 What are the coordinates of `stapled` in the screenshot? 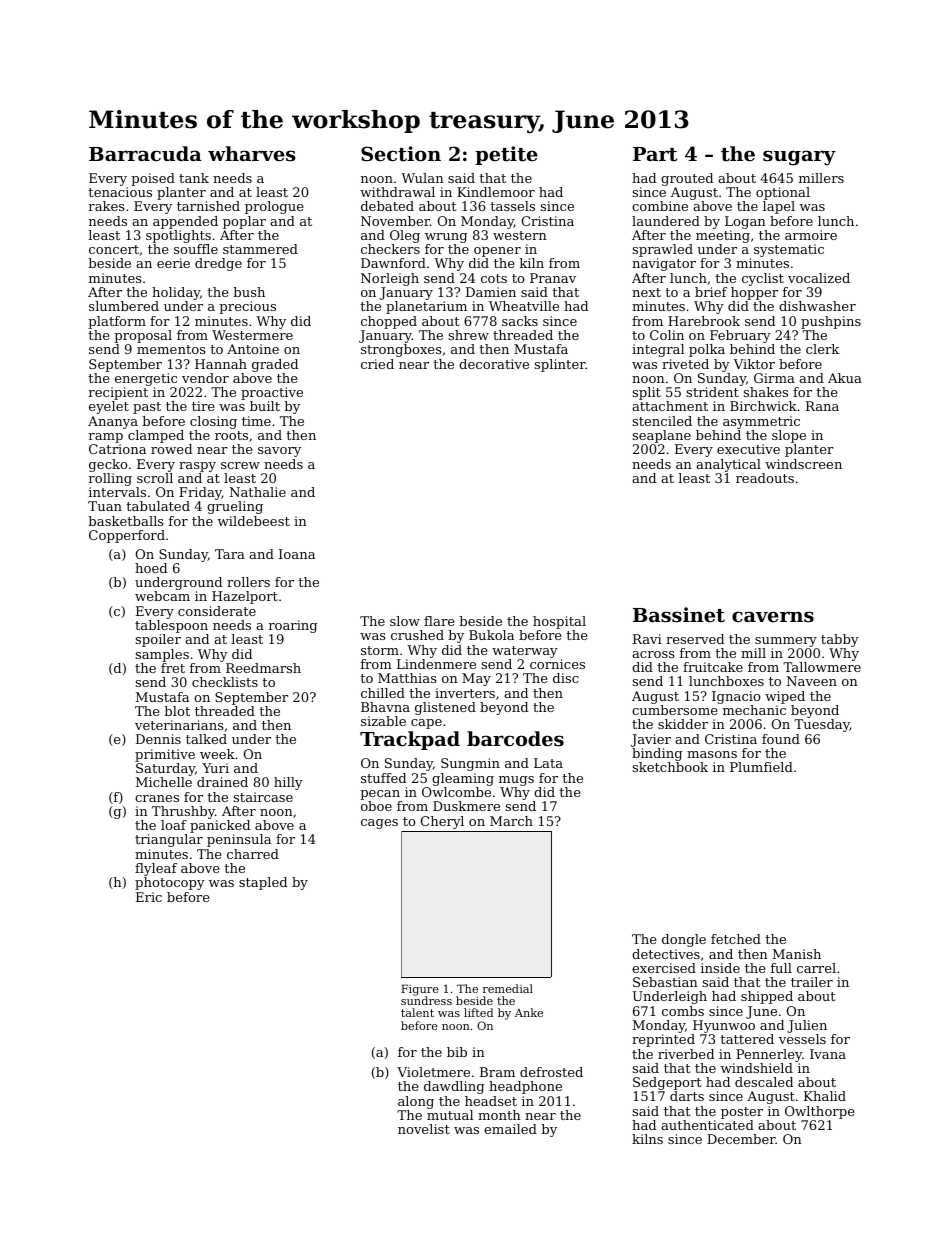 It's located at (263, 883).
